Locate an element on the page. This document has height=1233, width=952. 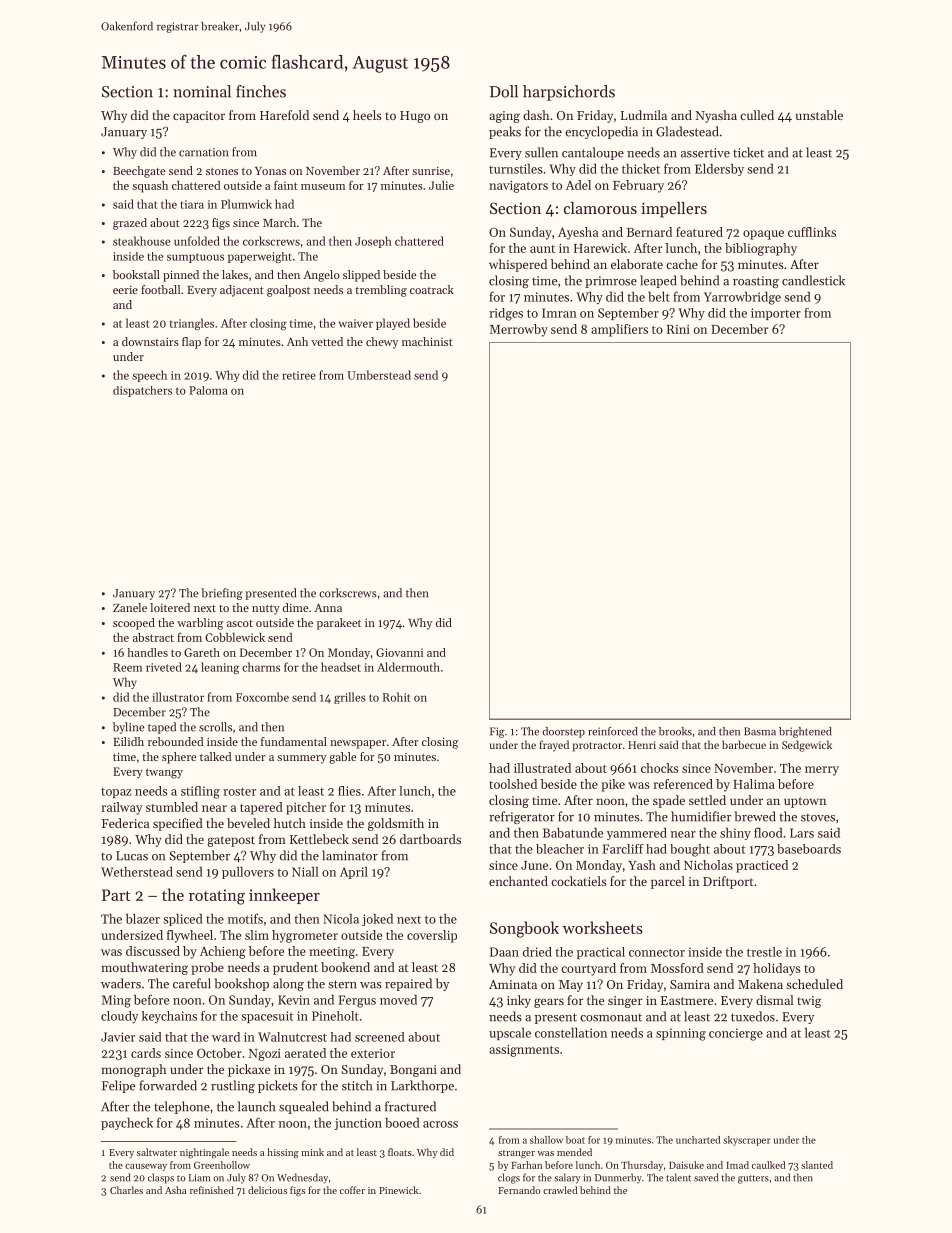
scheduled is located at coordinates (814, 984).
